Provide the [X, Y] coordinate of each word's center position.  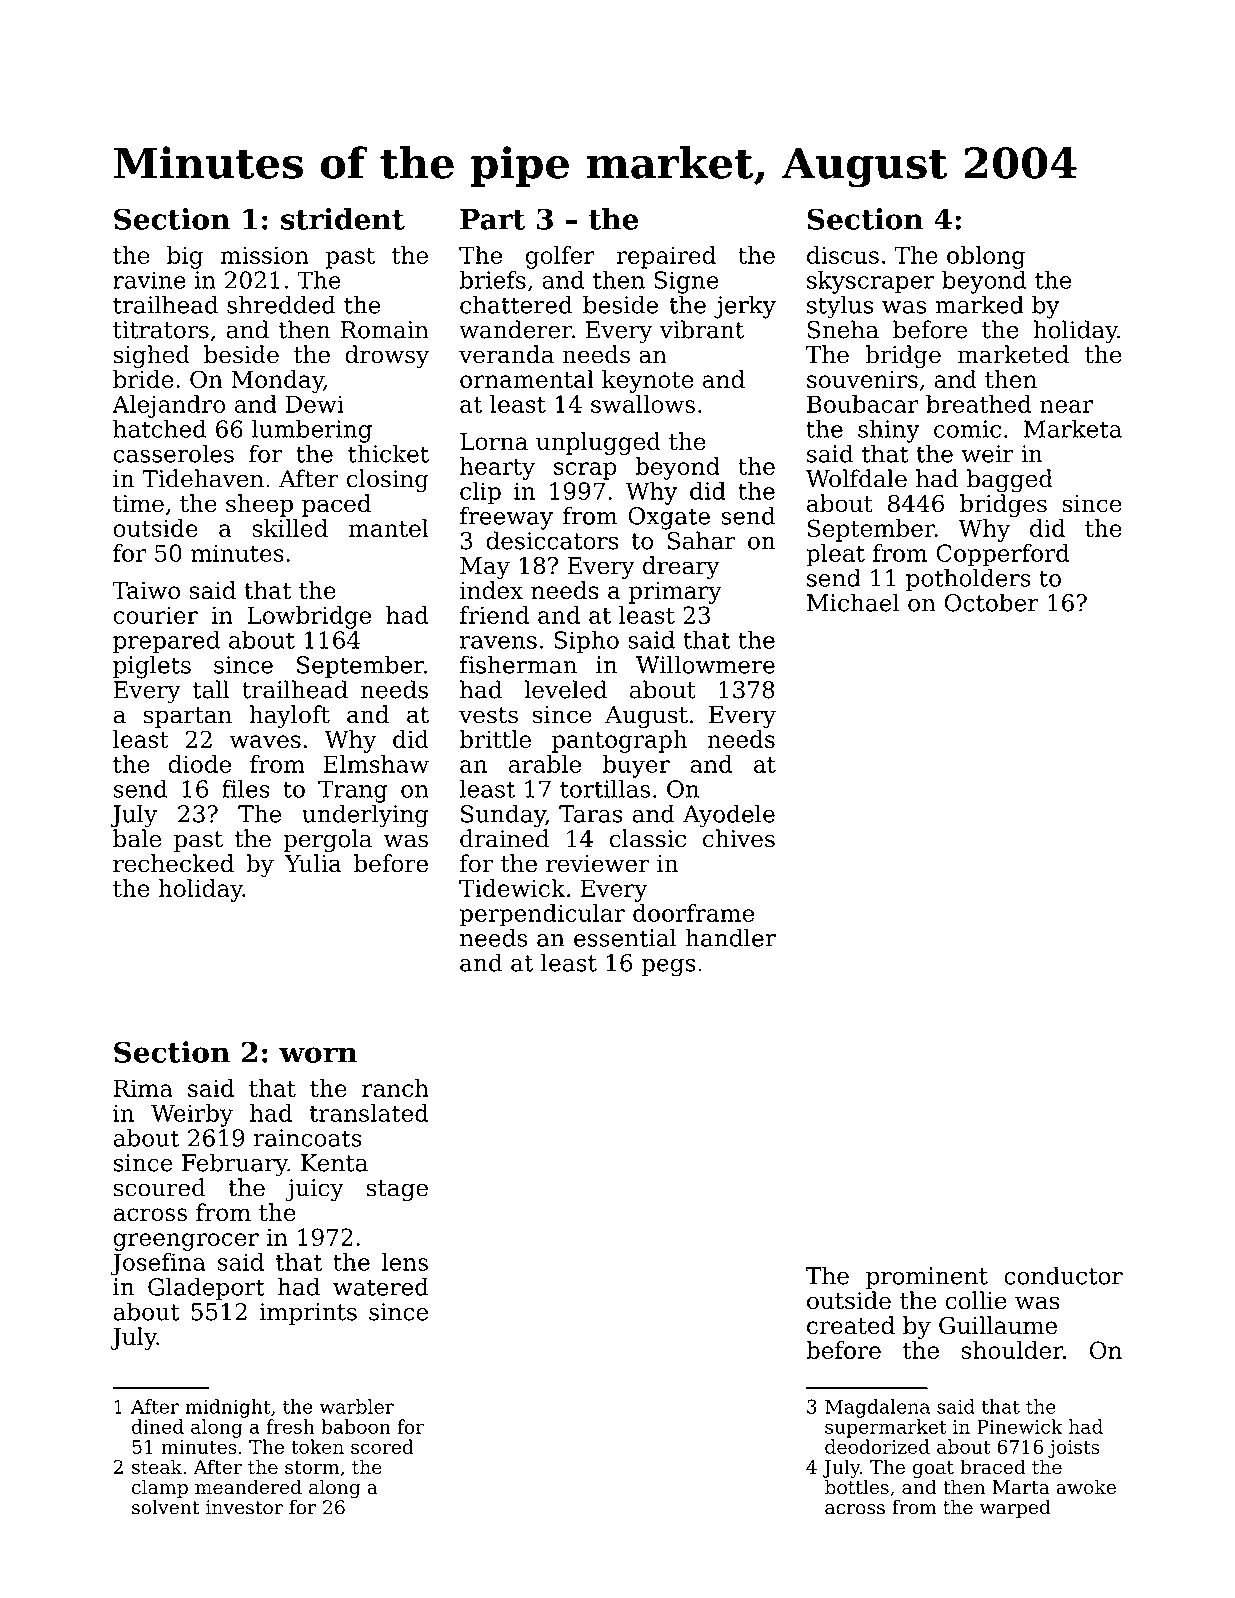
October [992, 602]
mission [264, 255]
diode [199, 764]
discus [843, 255]
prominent [927, 1278]
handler [731, 937]
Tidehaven [203, 478]
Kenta [334, 1163]
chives [739, 838]
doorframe [693, 913]
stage [397, 1191]
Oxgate [669, 518]
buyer [636, 766]
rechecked [173, 863]
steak [157, 1466]
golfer [560, 257]
